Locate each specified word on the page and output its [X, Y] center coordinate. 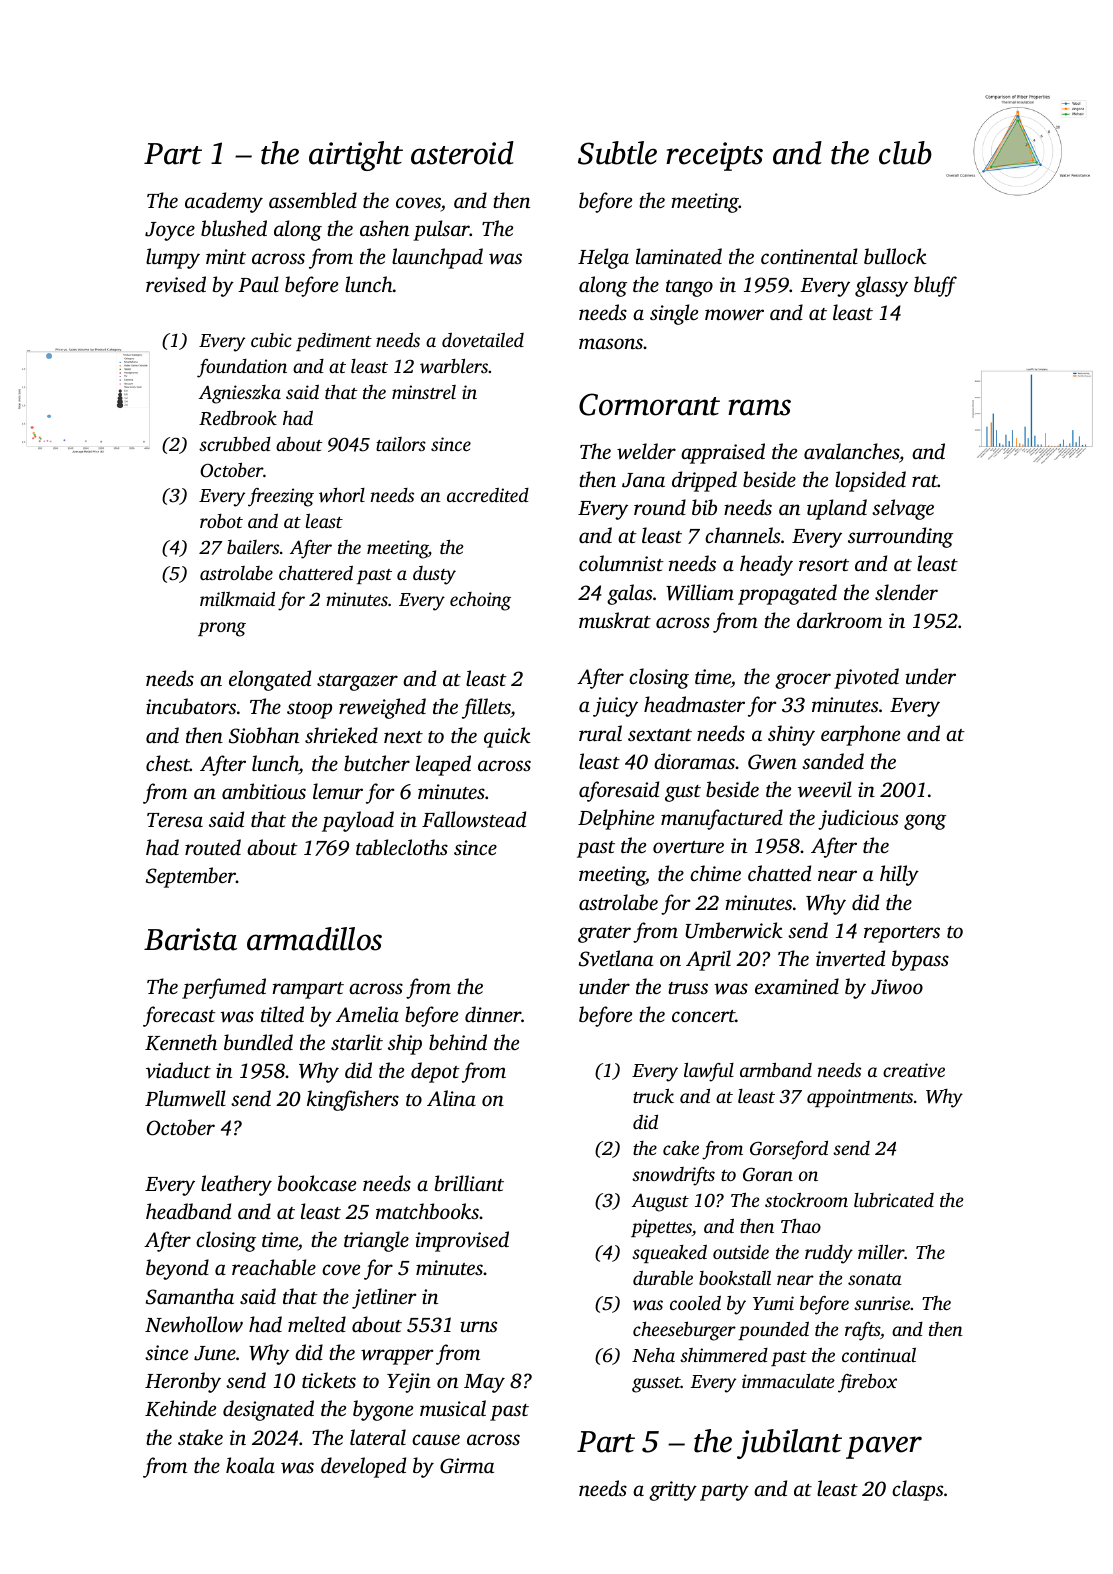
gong [925, 822]
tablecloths [402, 847]
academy [224, 202]
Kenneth [181, 1042]
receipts [714, 156]
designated [268, 1410]
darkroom [839, 620]
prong [222, 629]
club [905, 153]
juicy [615, 707]
